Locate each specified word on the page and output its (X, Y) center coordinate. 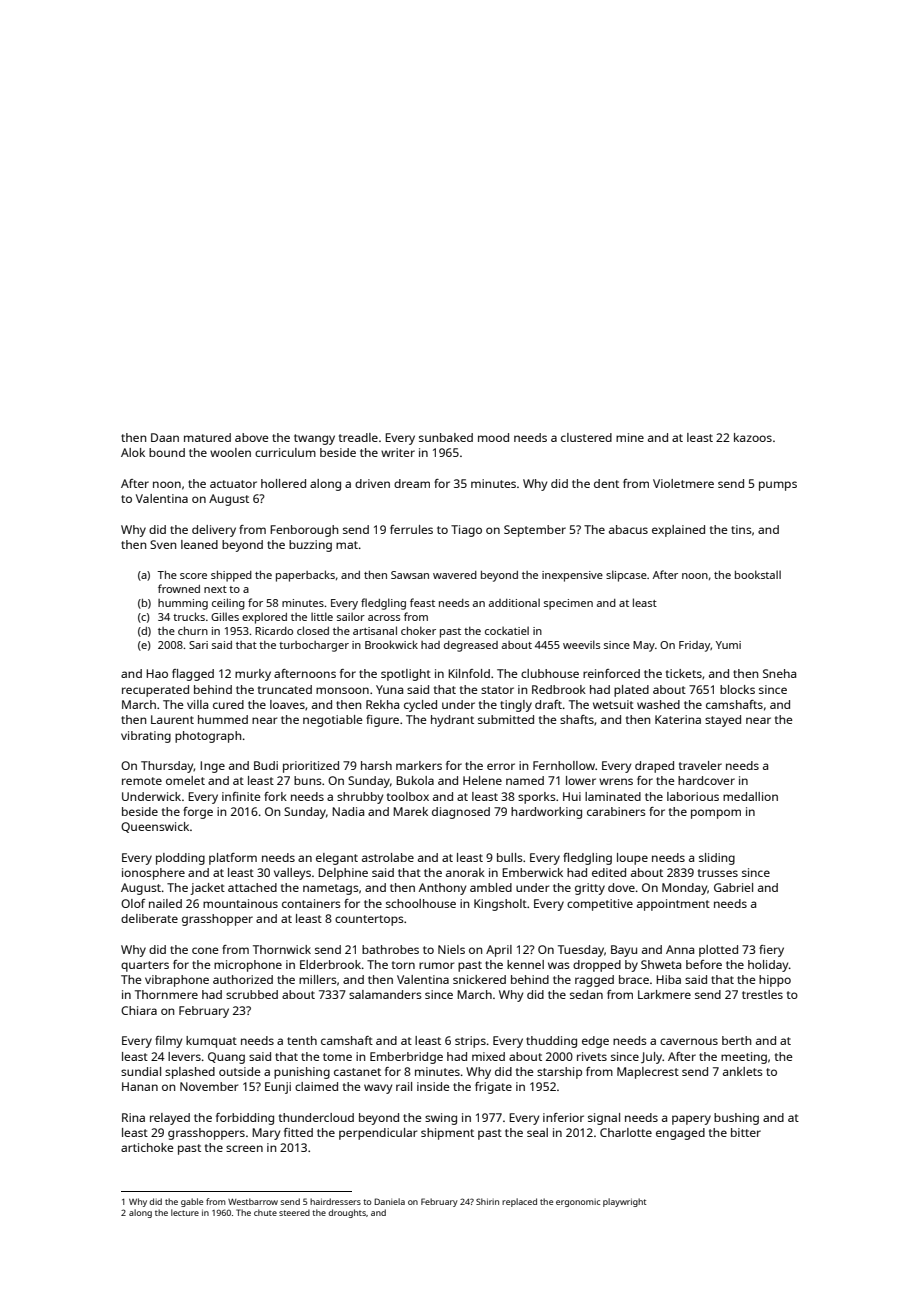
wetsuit (613, 704)
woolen (230, 452)
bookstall (758, 574)
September (535, 531)
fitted (298, 1132)
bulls (510, 857)
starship (559, 1073)
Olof (133, 903)
